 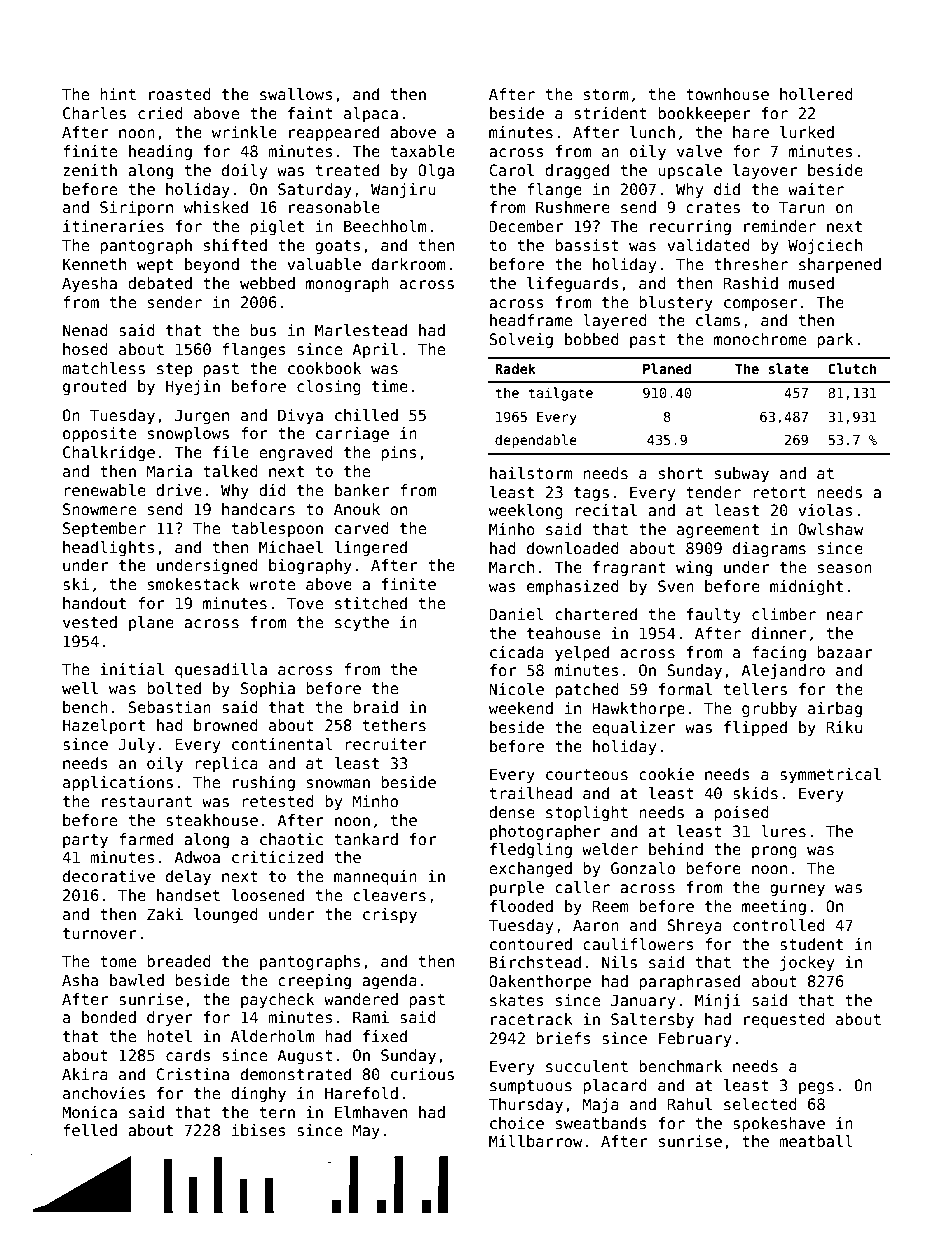 What do you see at coordinates (80, 980) in the page?
I see `Asha` at bounding box center [80, 980].
